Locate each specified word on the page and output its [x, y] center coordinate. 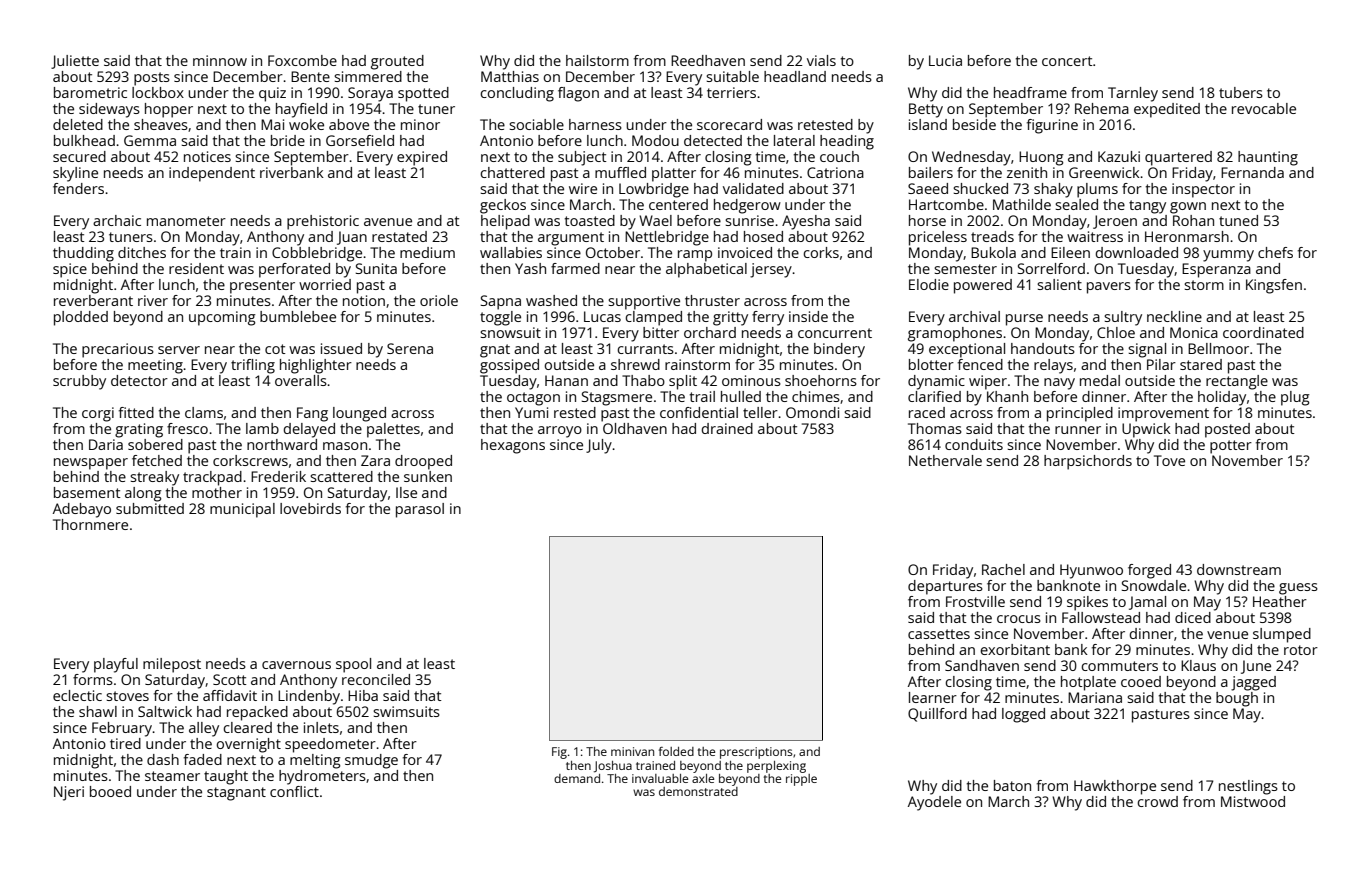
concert [1067, 61]
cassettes [939, 634]
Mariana [1095, 697]
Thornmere [90, 524]
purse [1024, 320]
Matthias [510, 76]
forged [1149, 571]
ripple [801, 780]
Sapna [501, 302]
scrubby [79, 382]
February [122, 729]
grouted [397, 62]
